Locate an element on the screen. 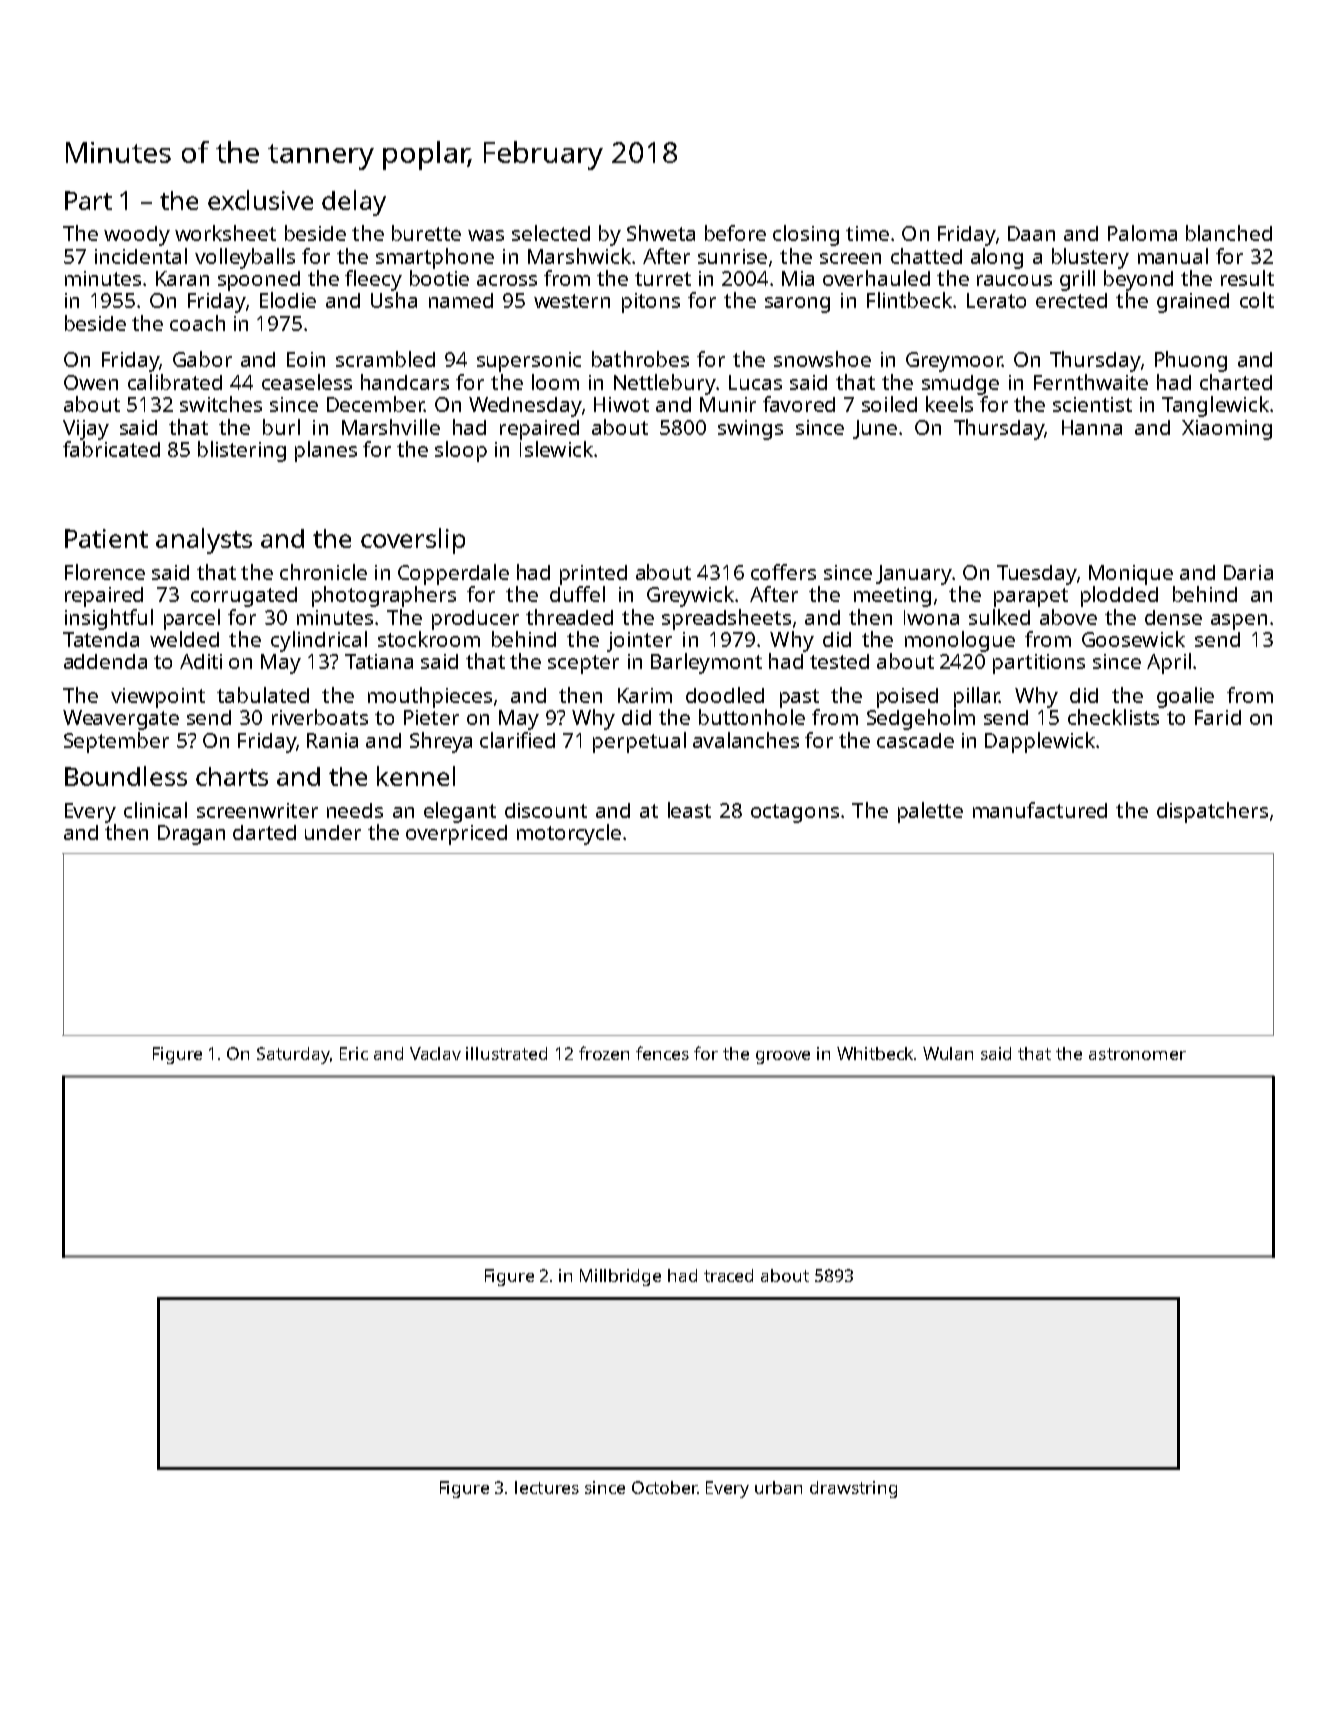 This screenshot has width=1337, height=1730. exclusive is located at coordinates (260, 200).
